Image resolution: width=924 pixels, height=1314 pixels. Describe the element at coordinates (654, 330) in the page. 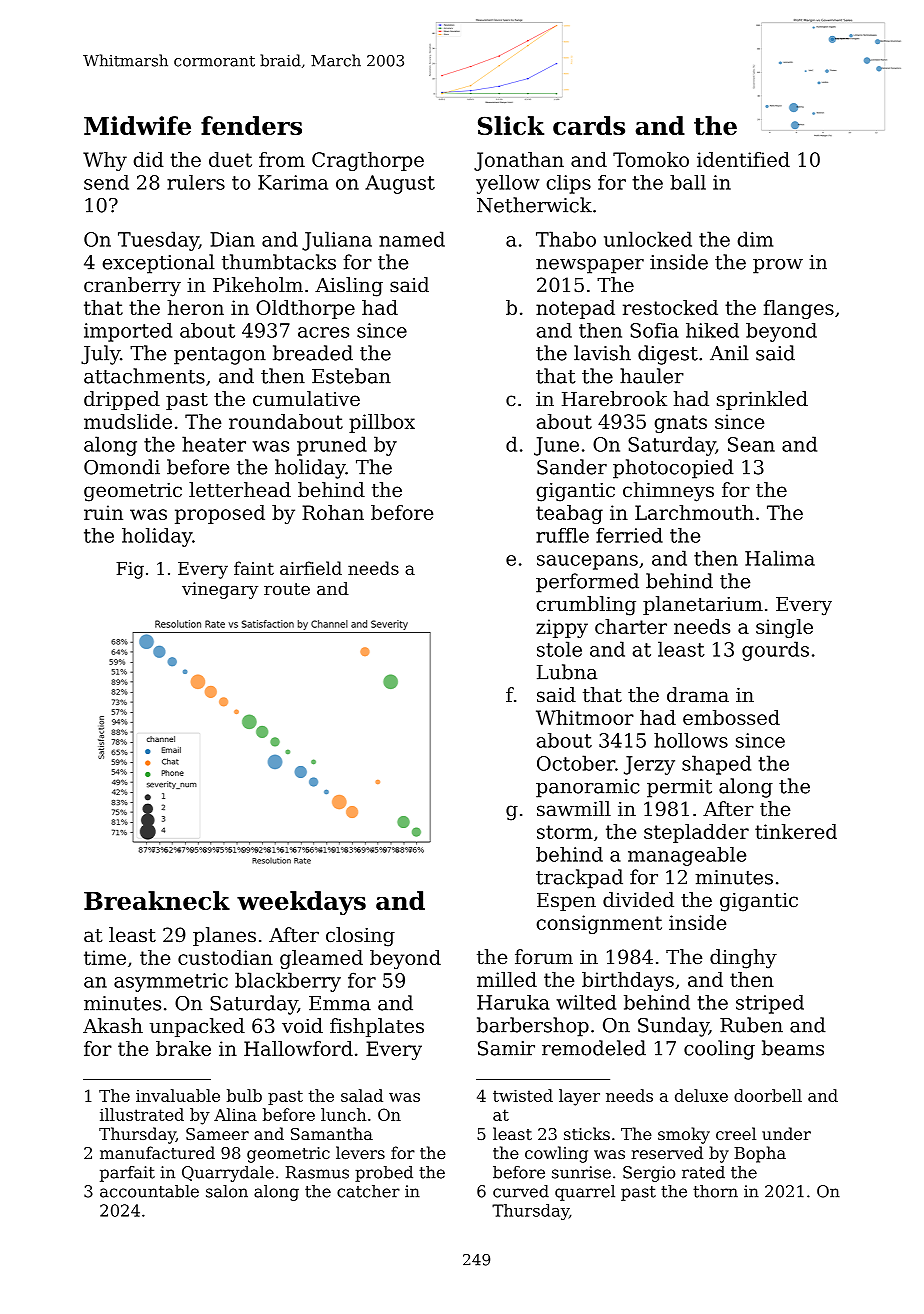

I see `Sofia` at that location.
